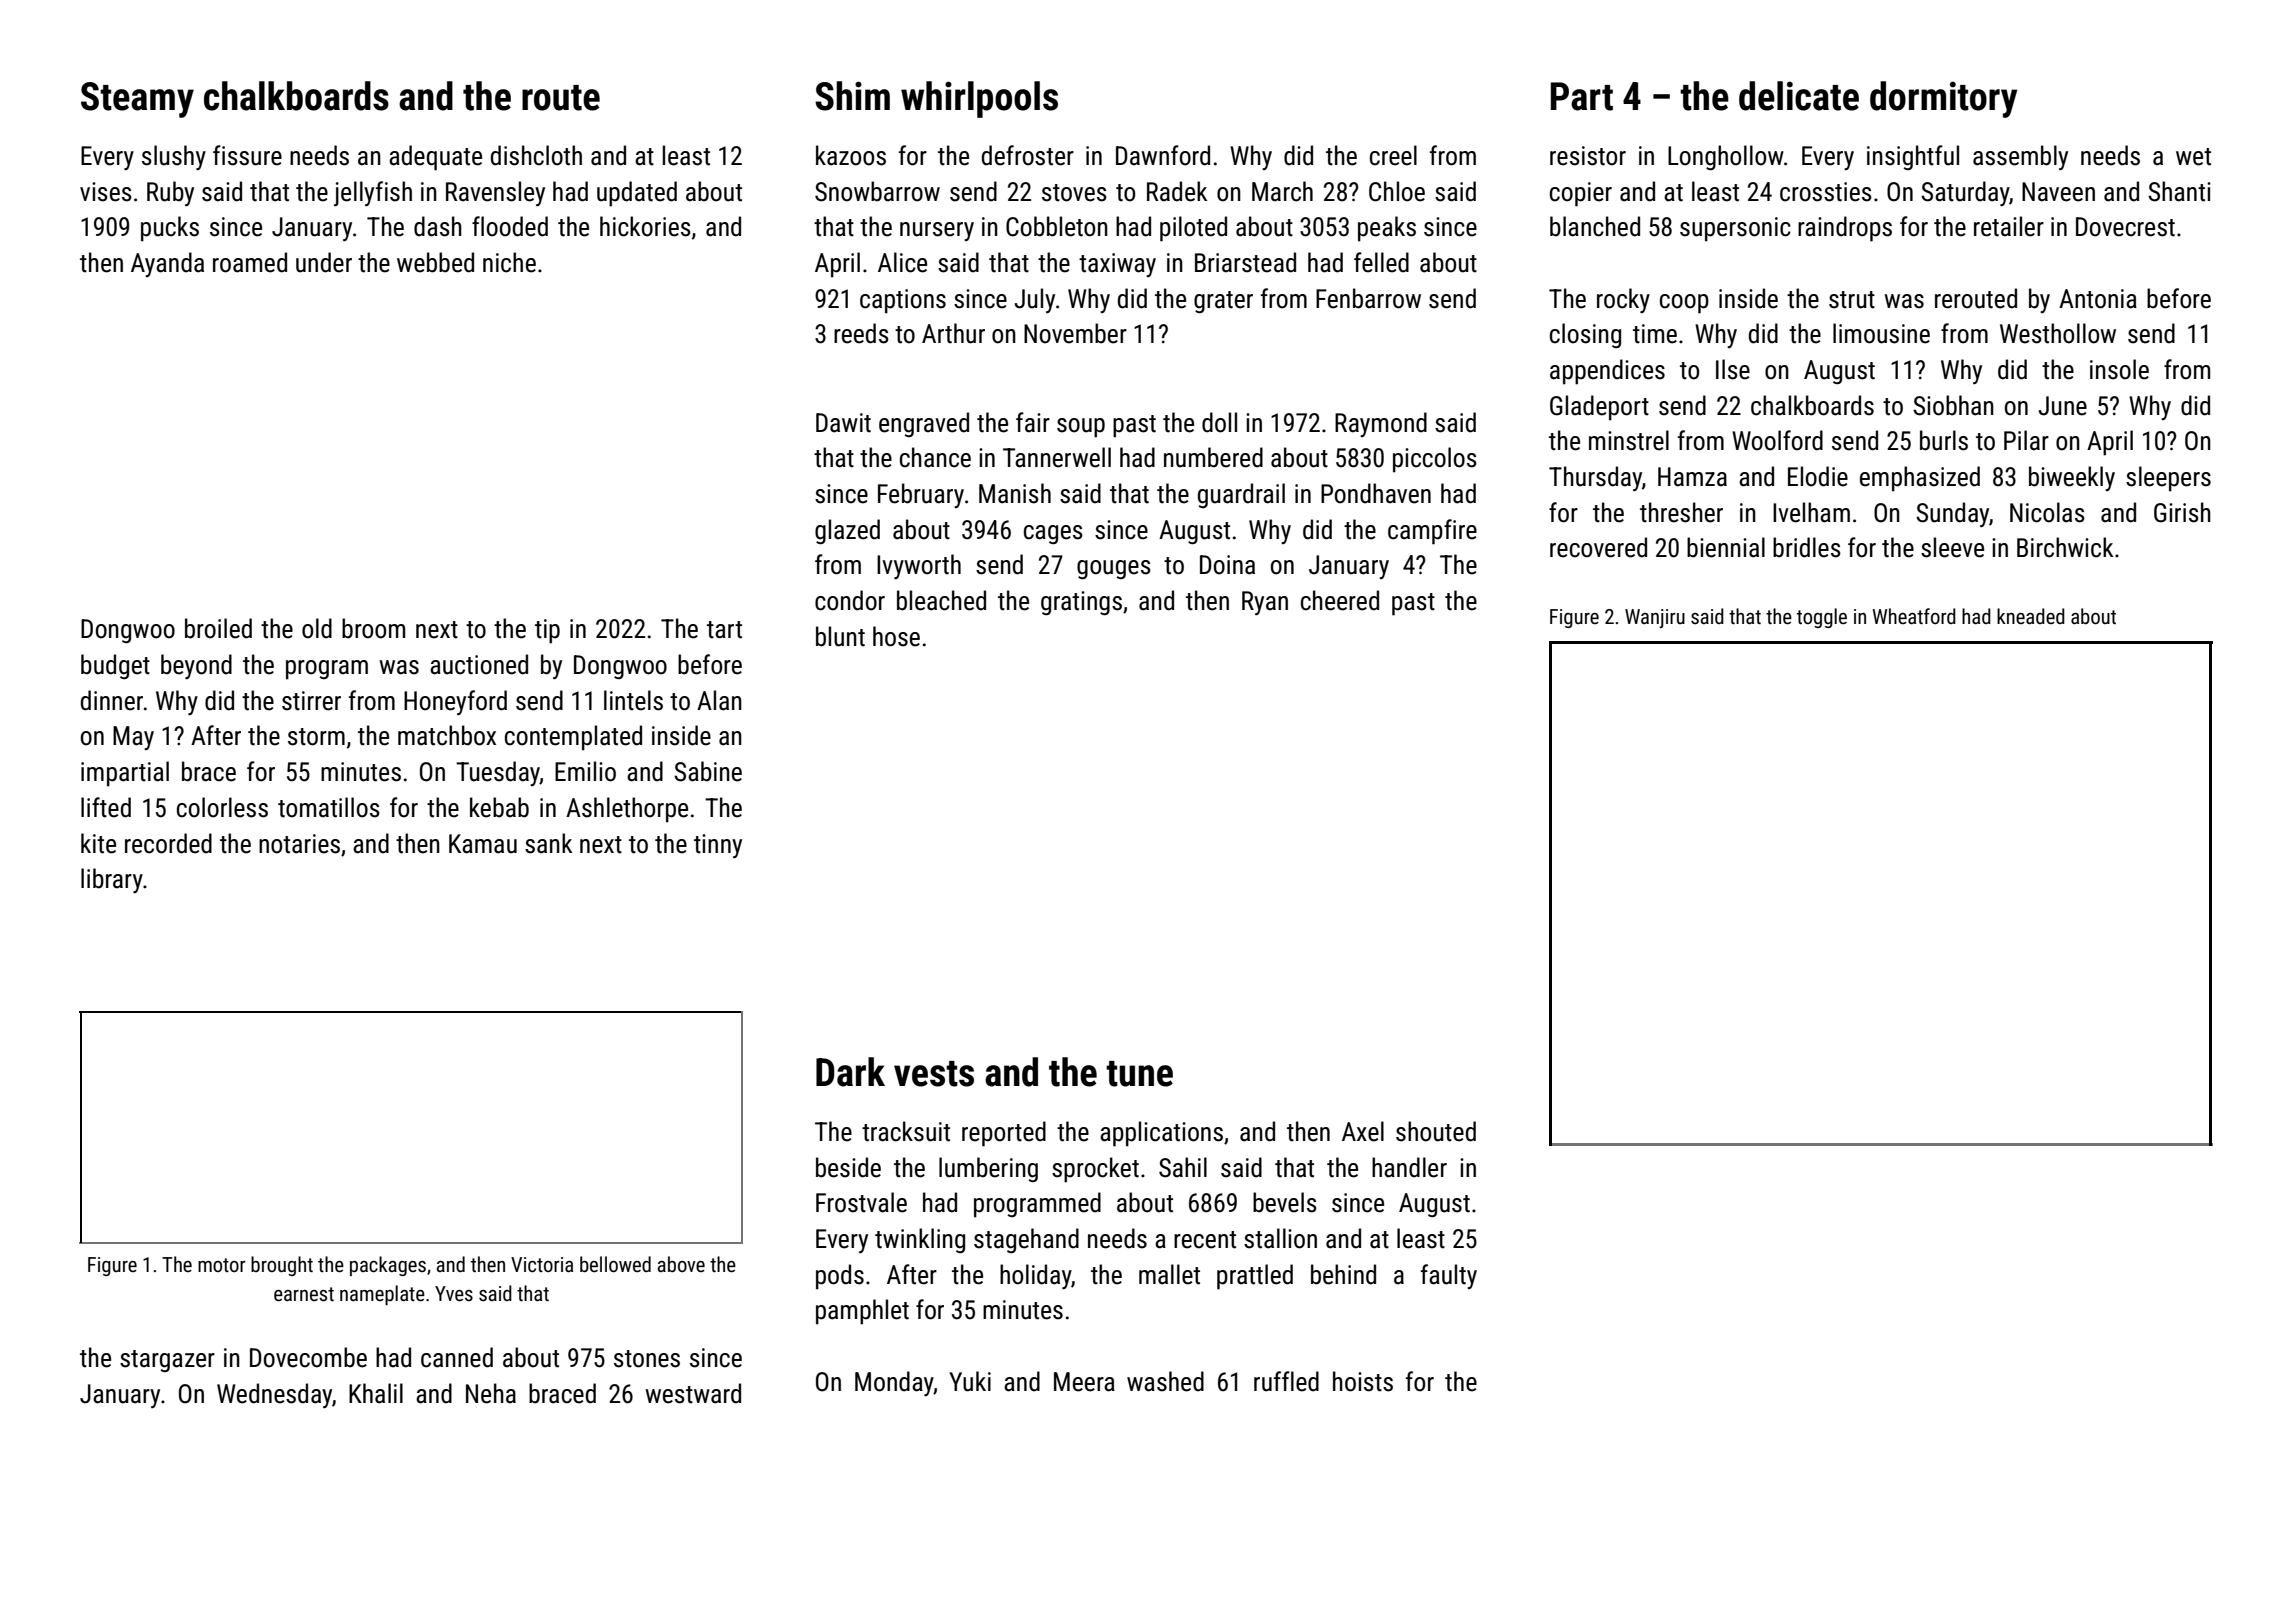 The height and width of the screenshot is (1620, 2292). I want to click on Ryan, so click(1265, 603).
